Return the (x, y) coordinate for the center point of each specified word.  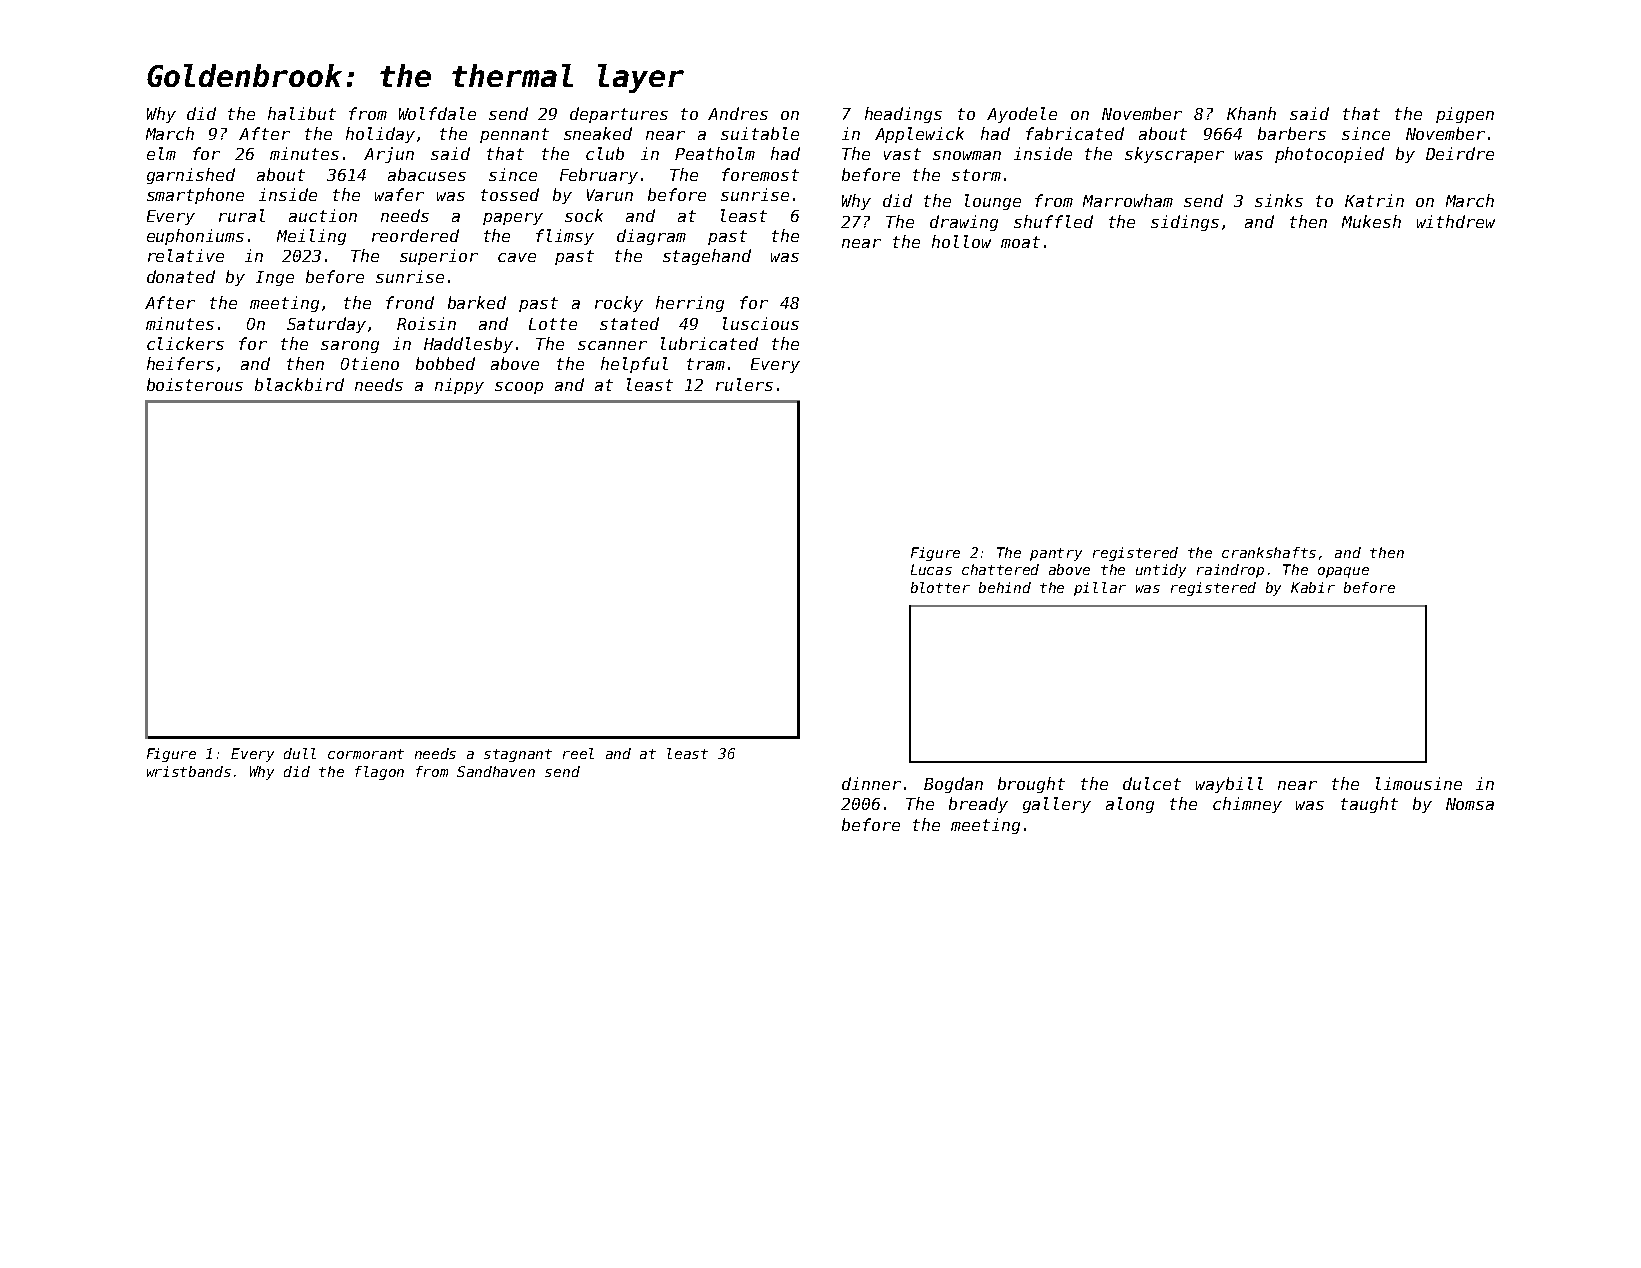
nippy (459, 386)
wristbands (189, 771)
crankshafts (1269, 552)
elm (161, 153)
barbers (1292, 133)
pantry (1056, 554)
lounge (993, 202)
